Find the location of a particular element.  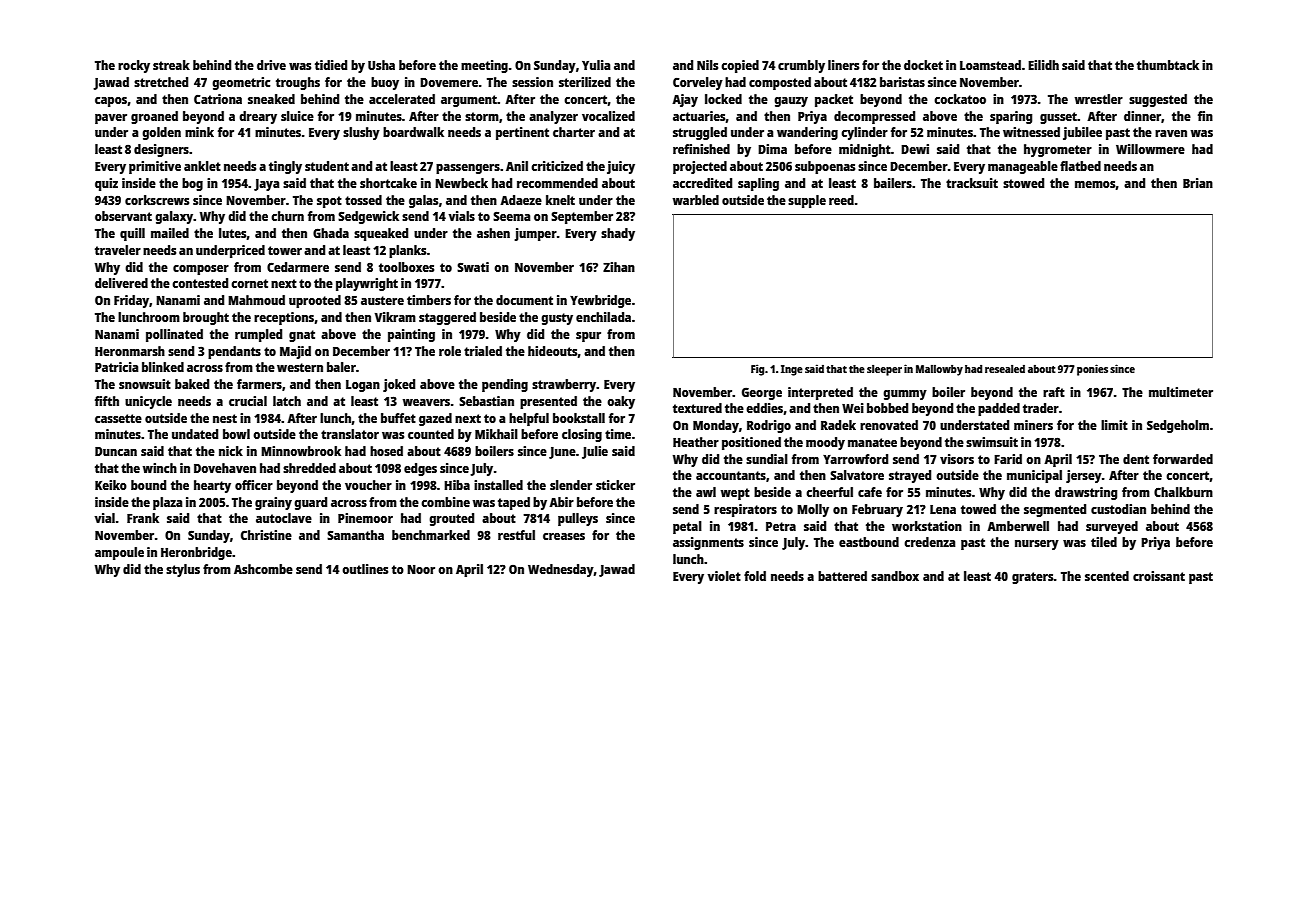

rocky is located at coordinates (134, 66).
